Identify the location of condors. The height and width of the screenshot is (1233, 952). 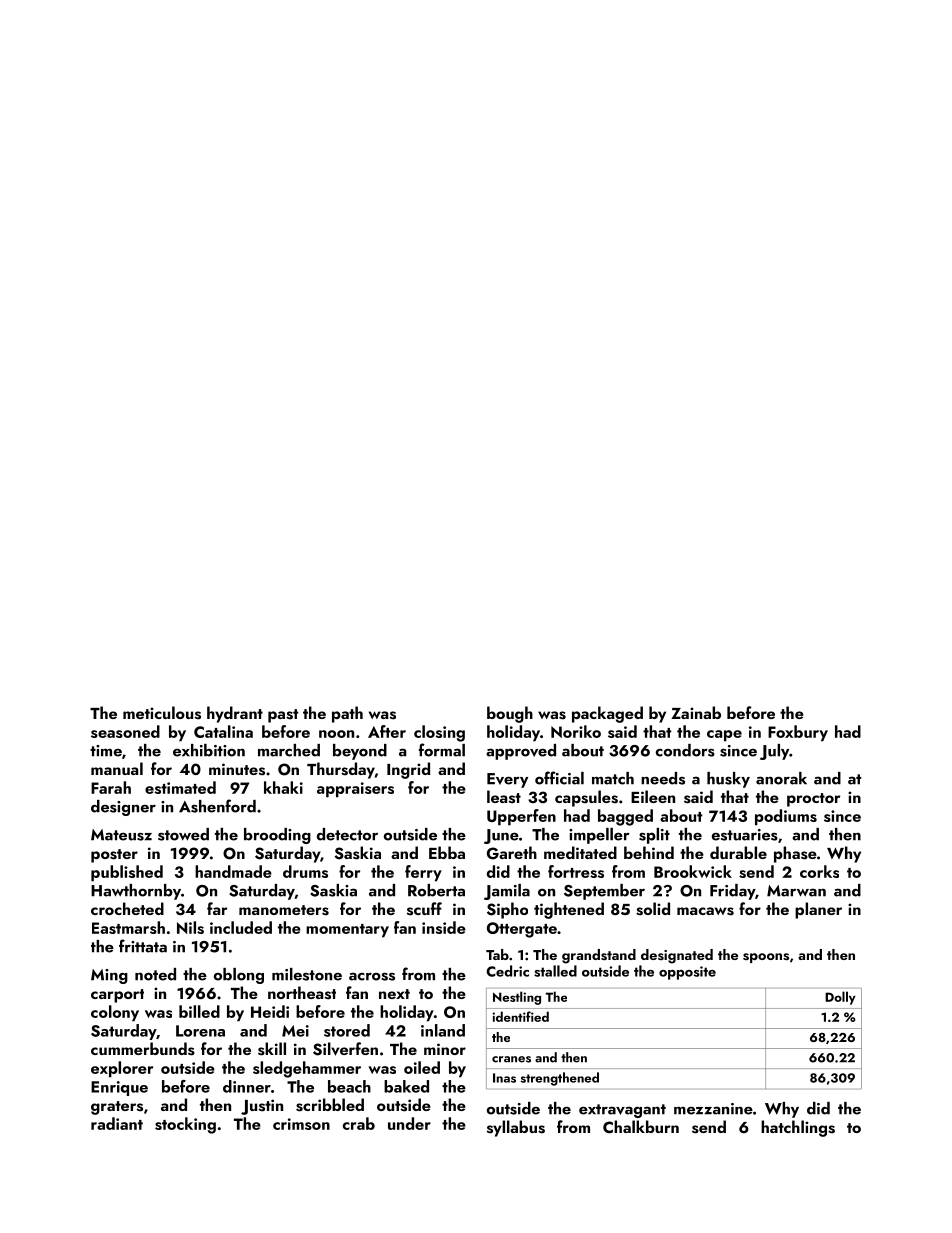
(685, 750).
